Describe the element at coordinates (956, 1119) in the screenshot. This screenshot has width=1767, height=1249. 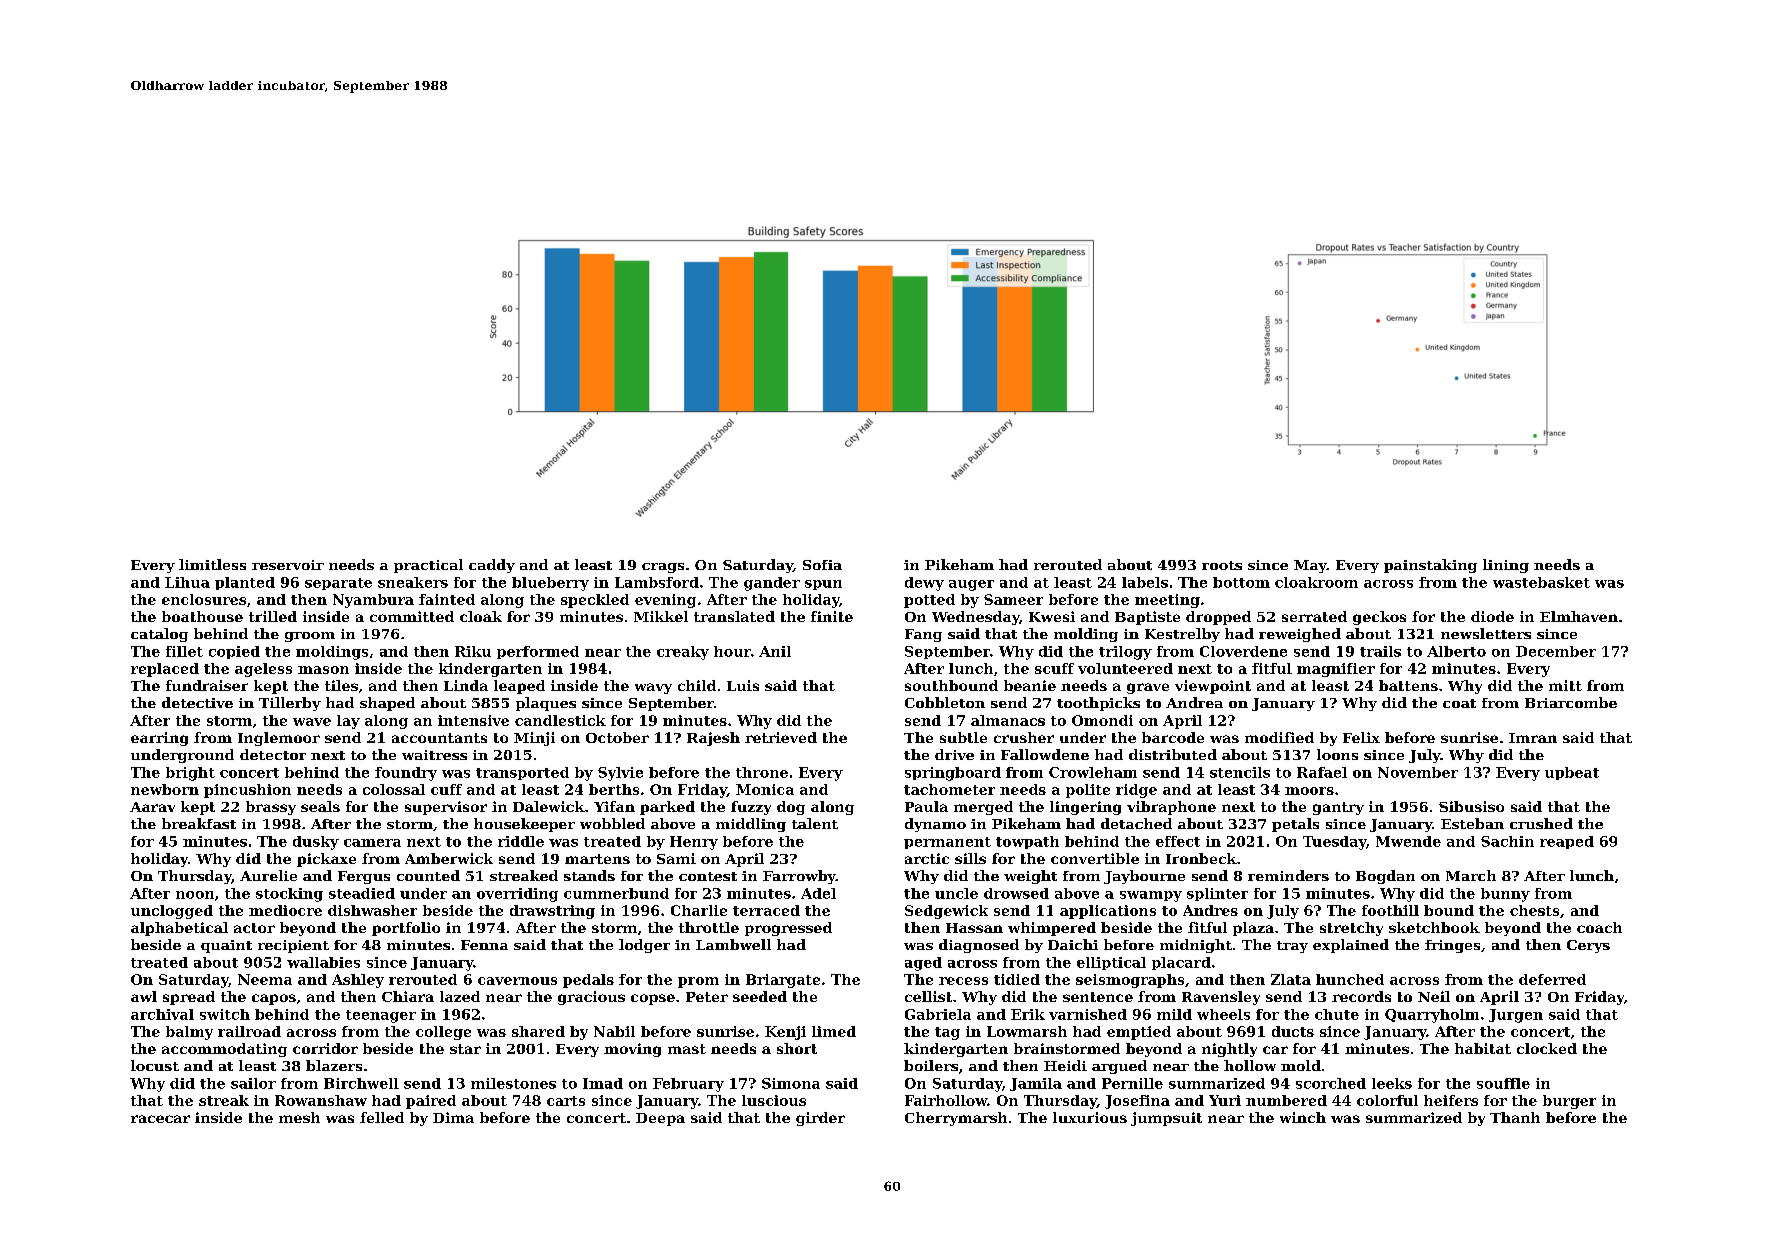
I see `Cherrymarsh` at that location.
